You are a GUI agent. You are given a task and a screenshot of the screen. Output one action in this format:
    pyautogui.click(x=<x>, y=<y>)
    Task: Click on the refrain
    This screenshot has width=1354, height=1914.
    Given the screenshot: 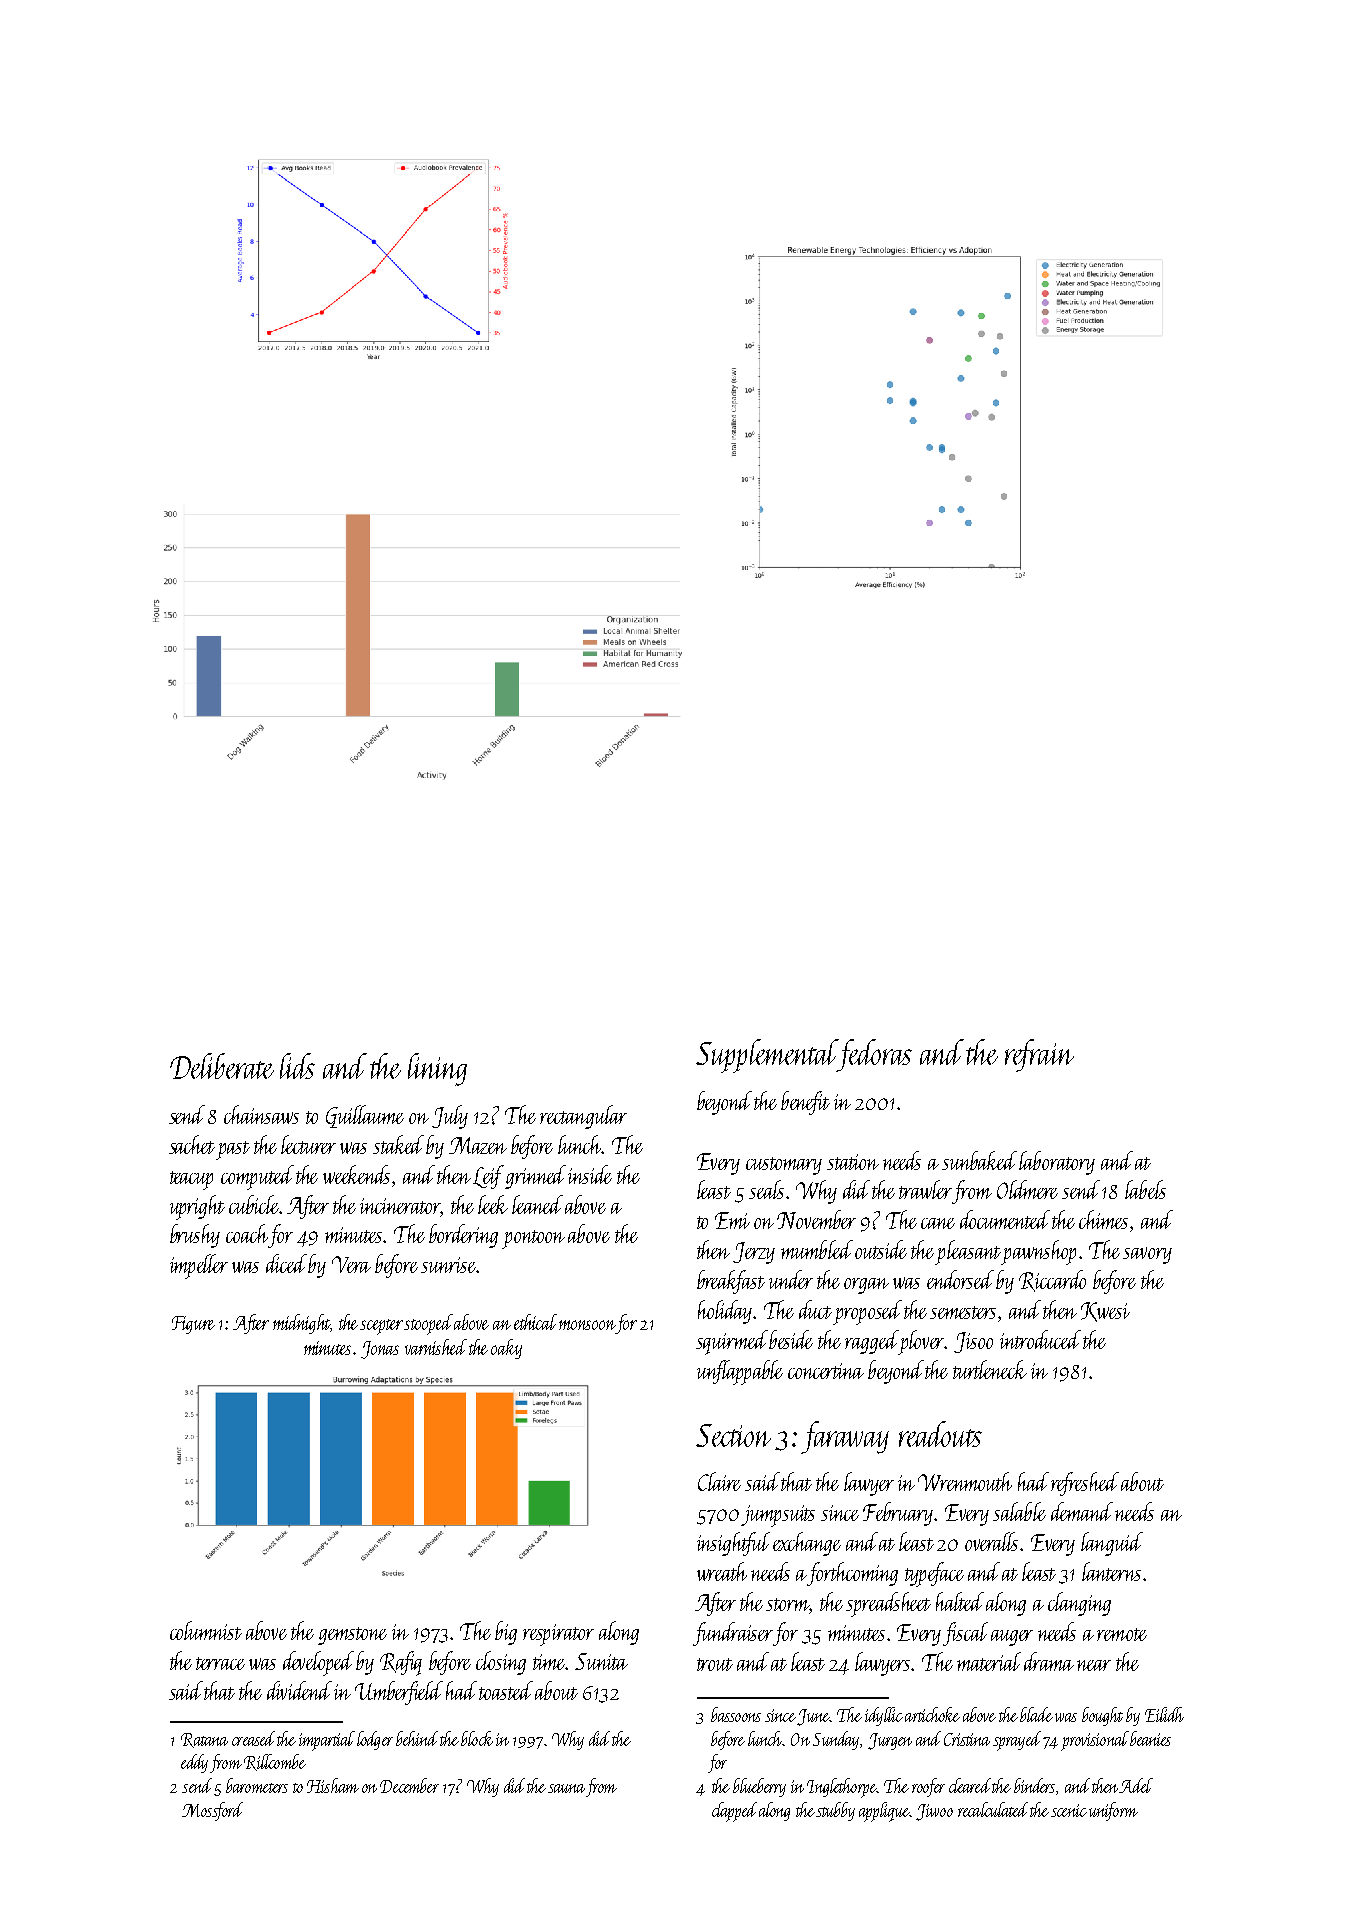 What is the action you would take?
    pyautogui.click(x=1039, y=1055)
